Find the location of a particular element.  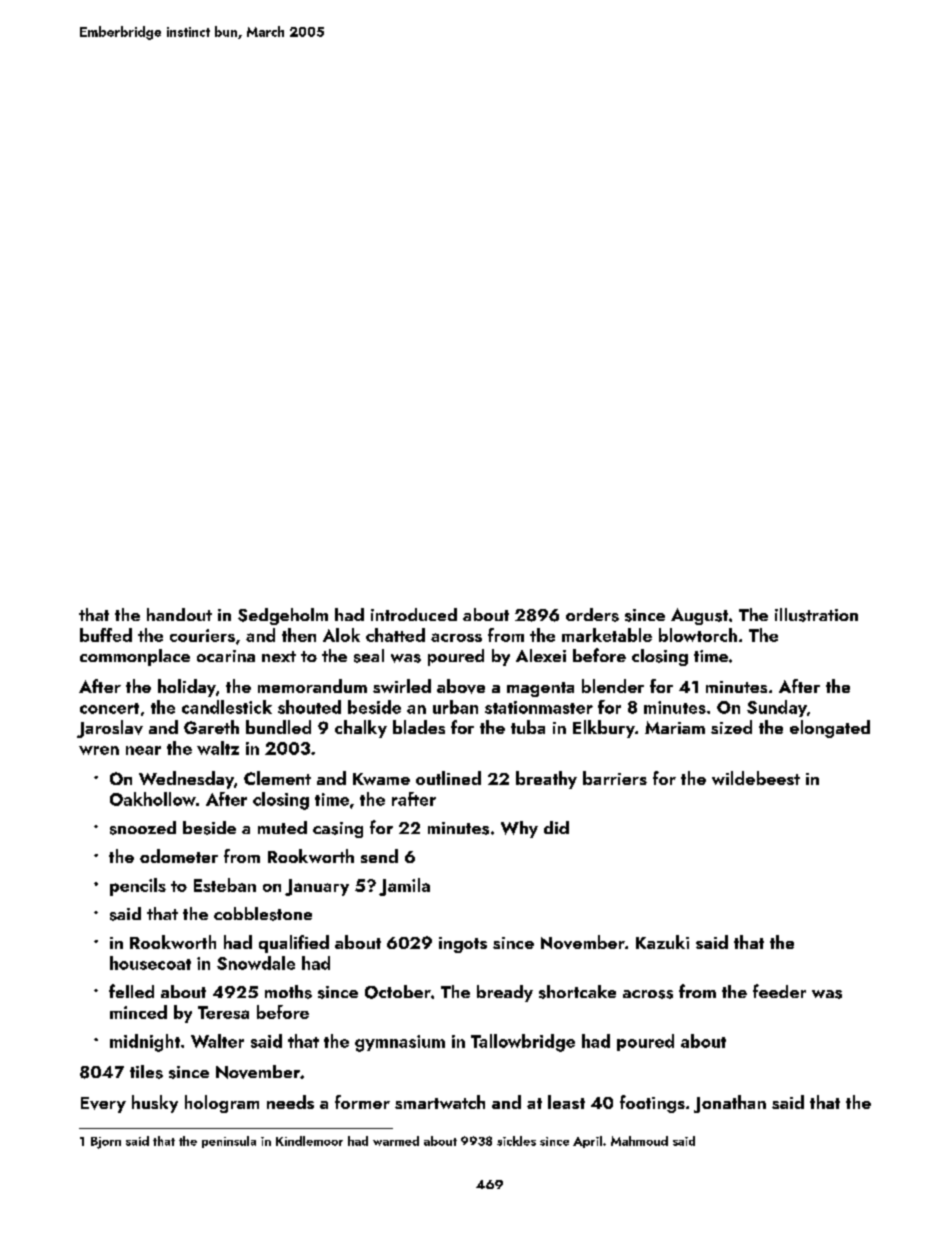

Tallowbridge is located at coordinates (523, 1043).
